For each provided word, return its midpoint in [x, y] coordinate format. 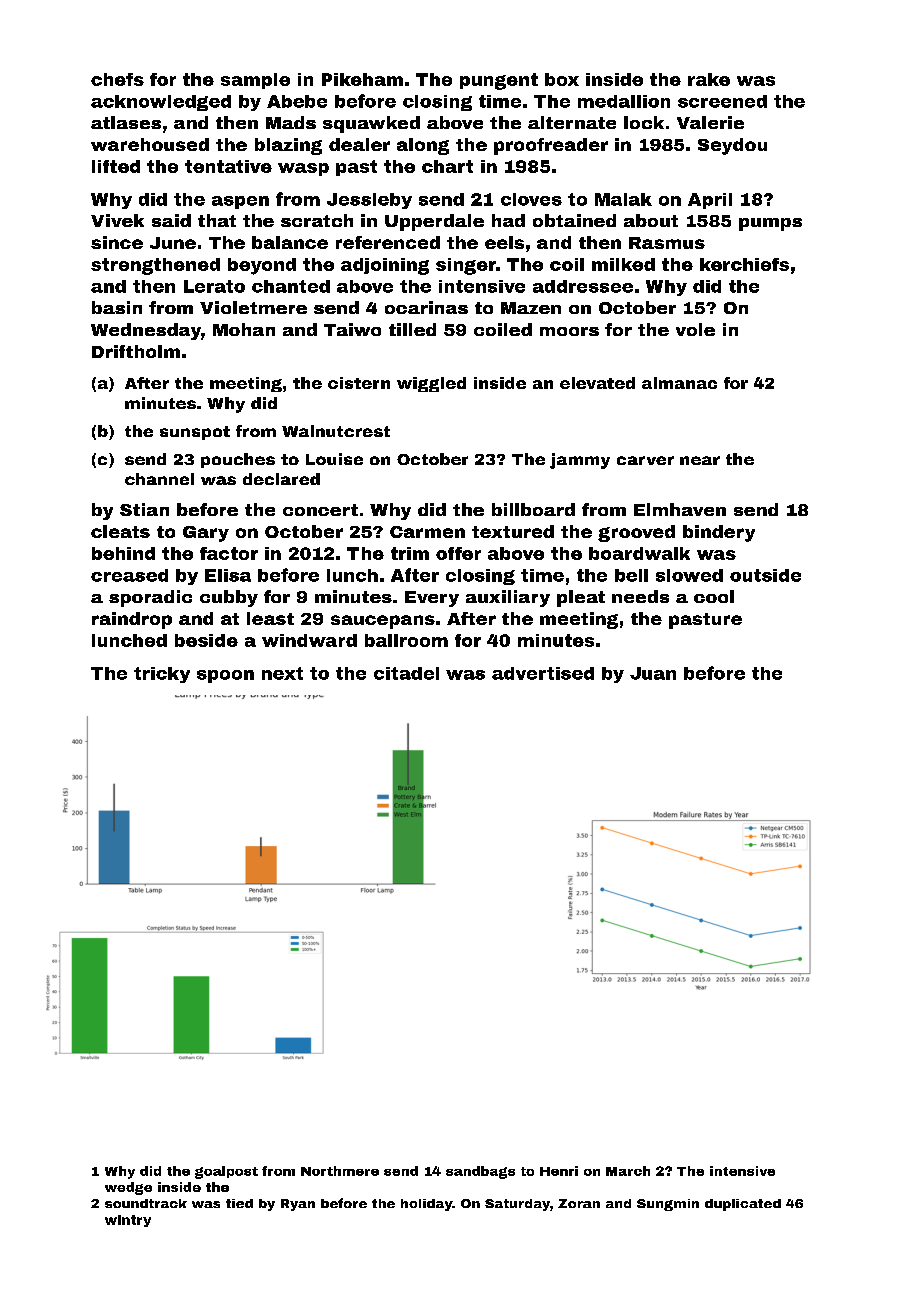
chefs [117, 79]
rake [709, 79]
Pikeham [362, 79]
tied [239, 1203]
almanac [679, 383]
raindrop [132, 620]
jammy [580, 461]
